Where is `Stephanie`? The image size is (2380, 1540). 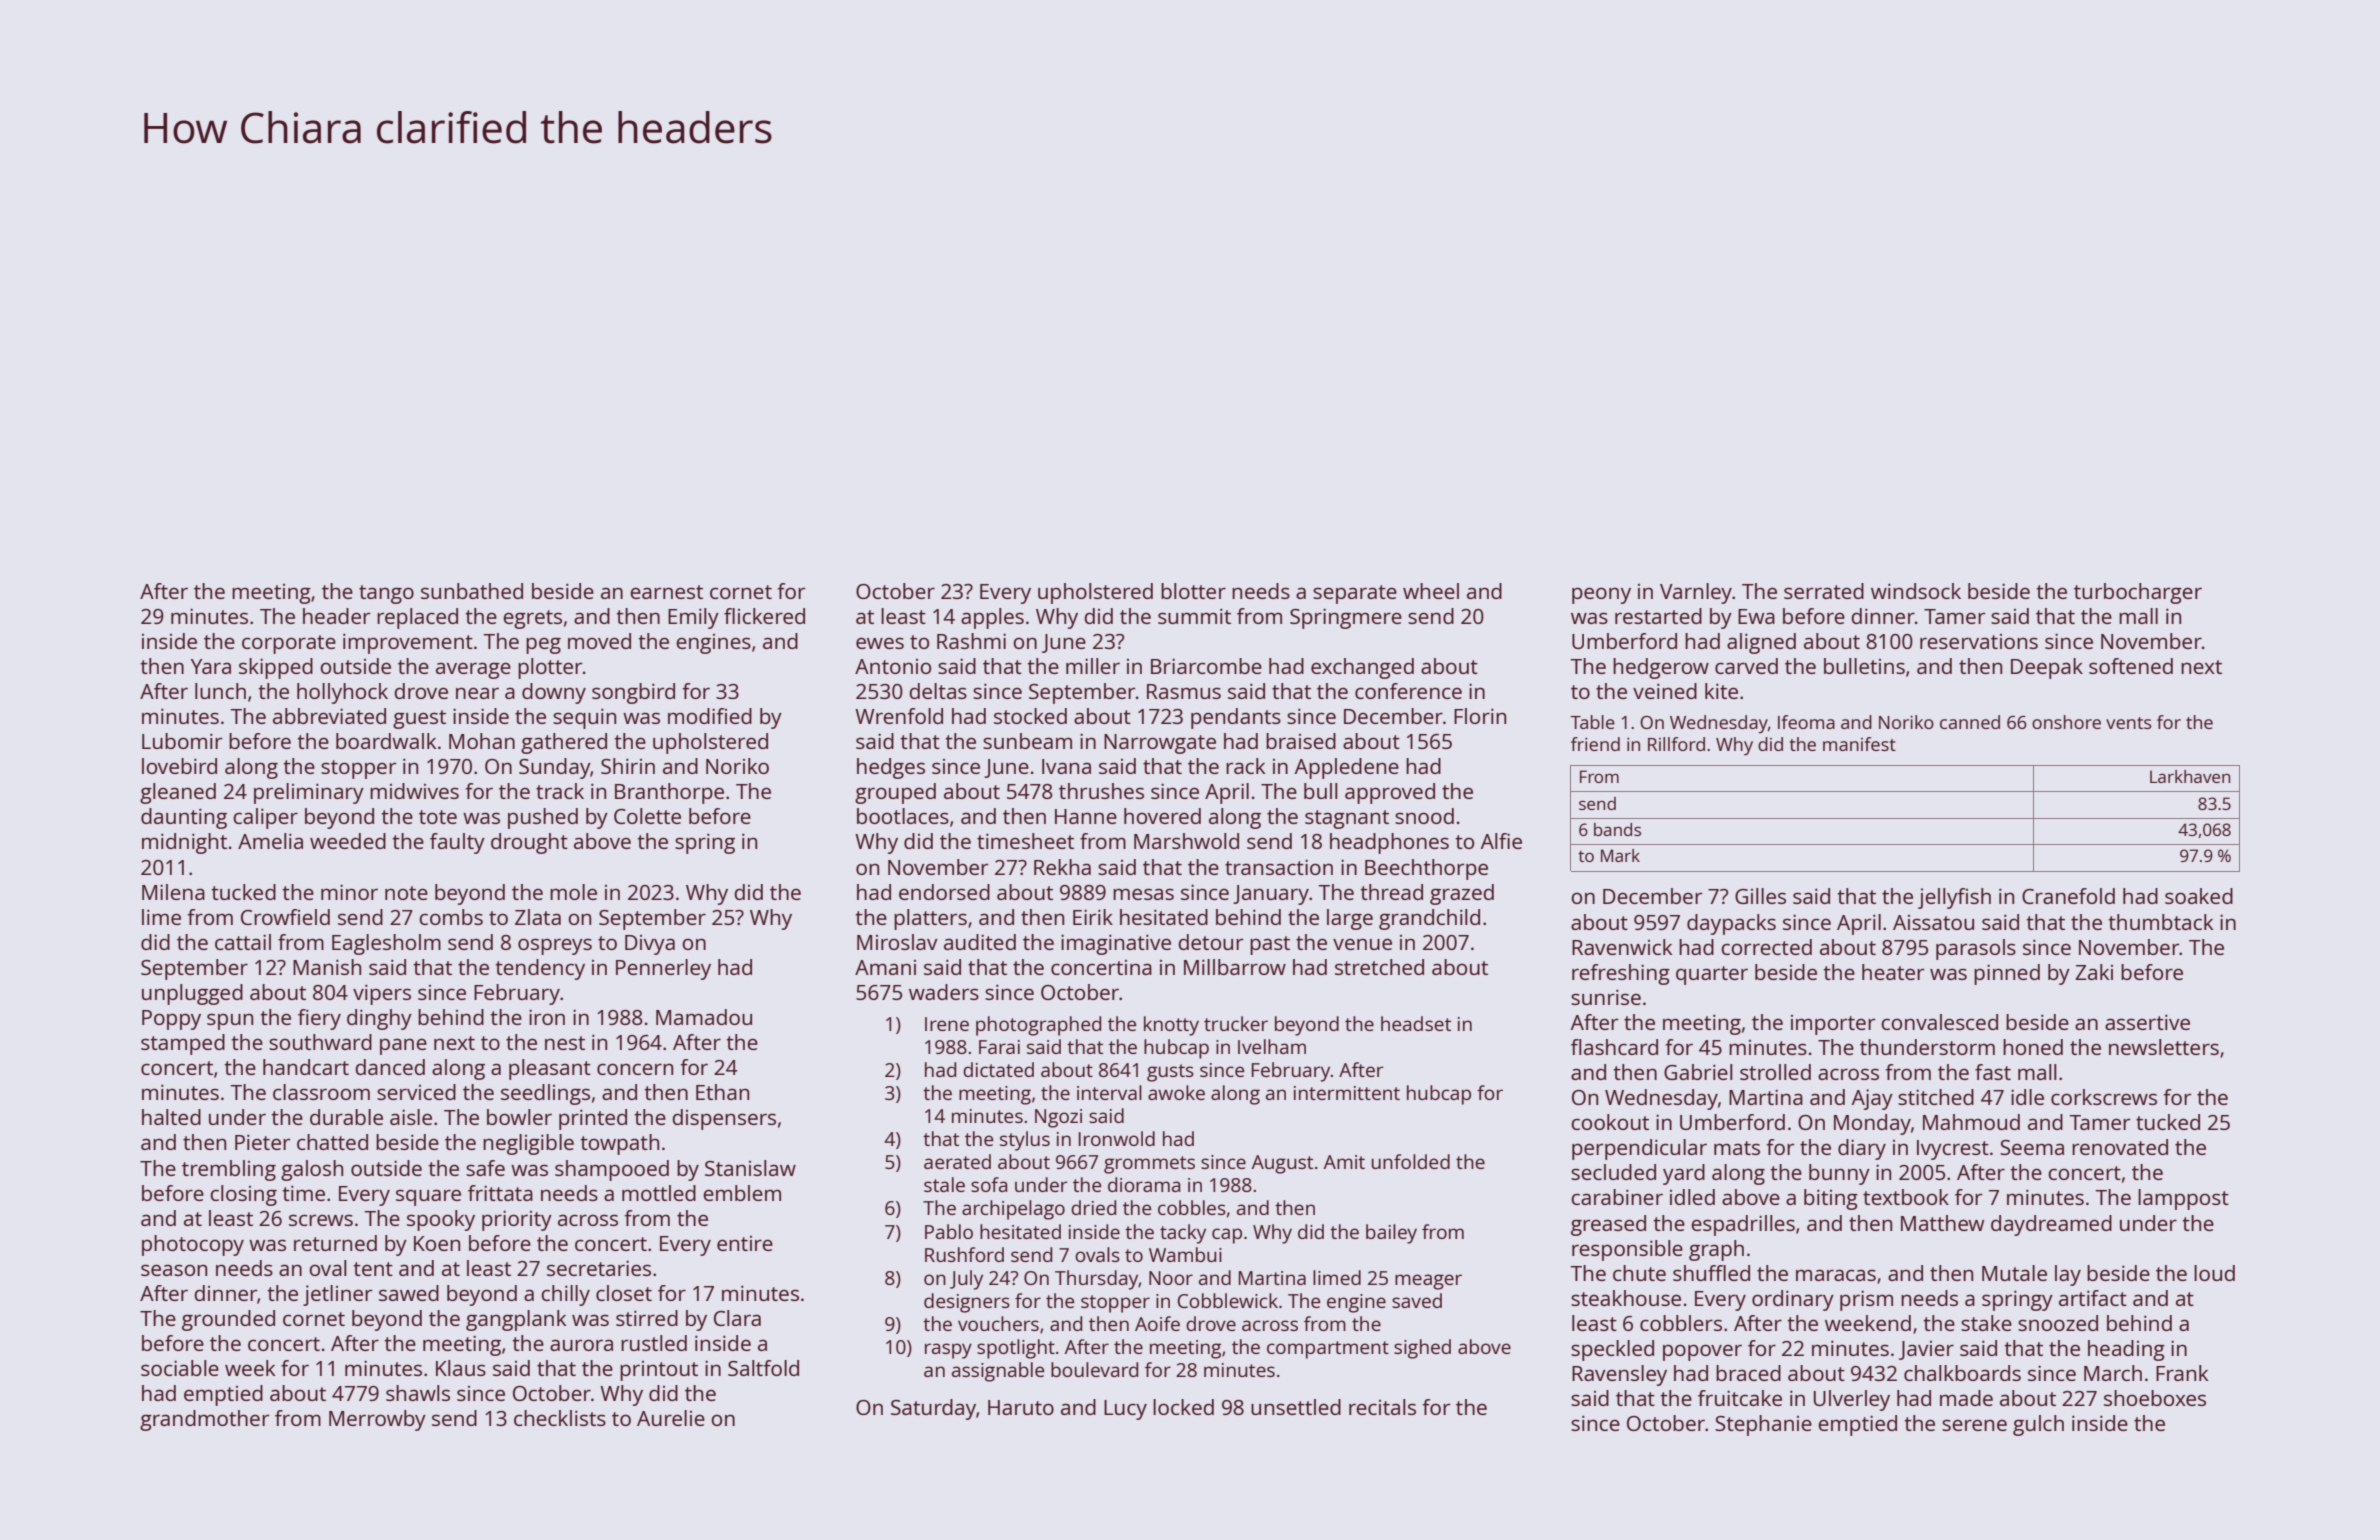 Stephanie is located at coordinates (1763, 1425).
